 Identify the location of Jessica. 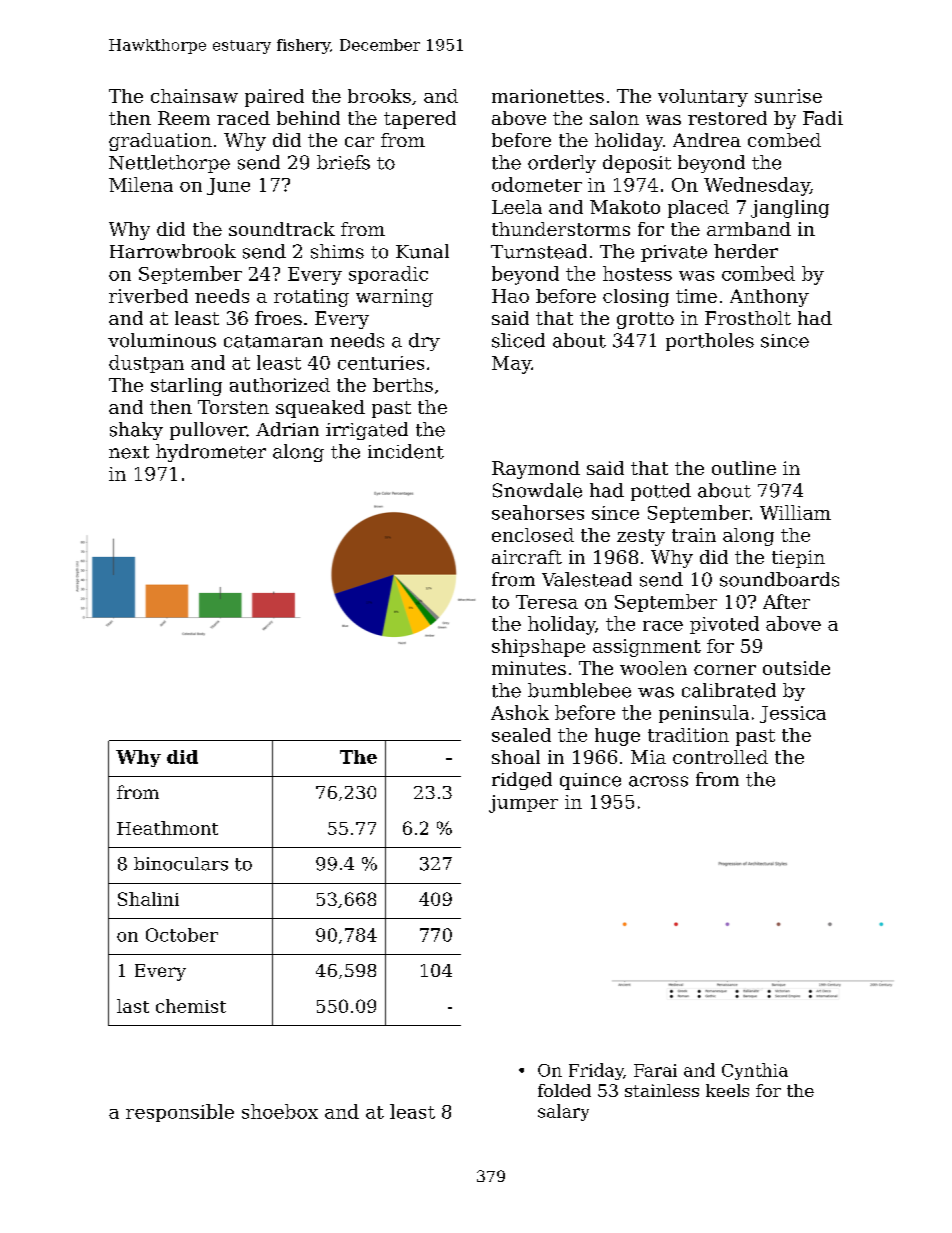
(793, 714).
